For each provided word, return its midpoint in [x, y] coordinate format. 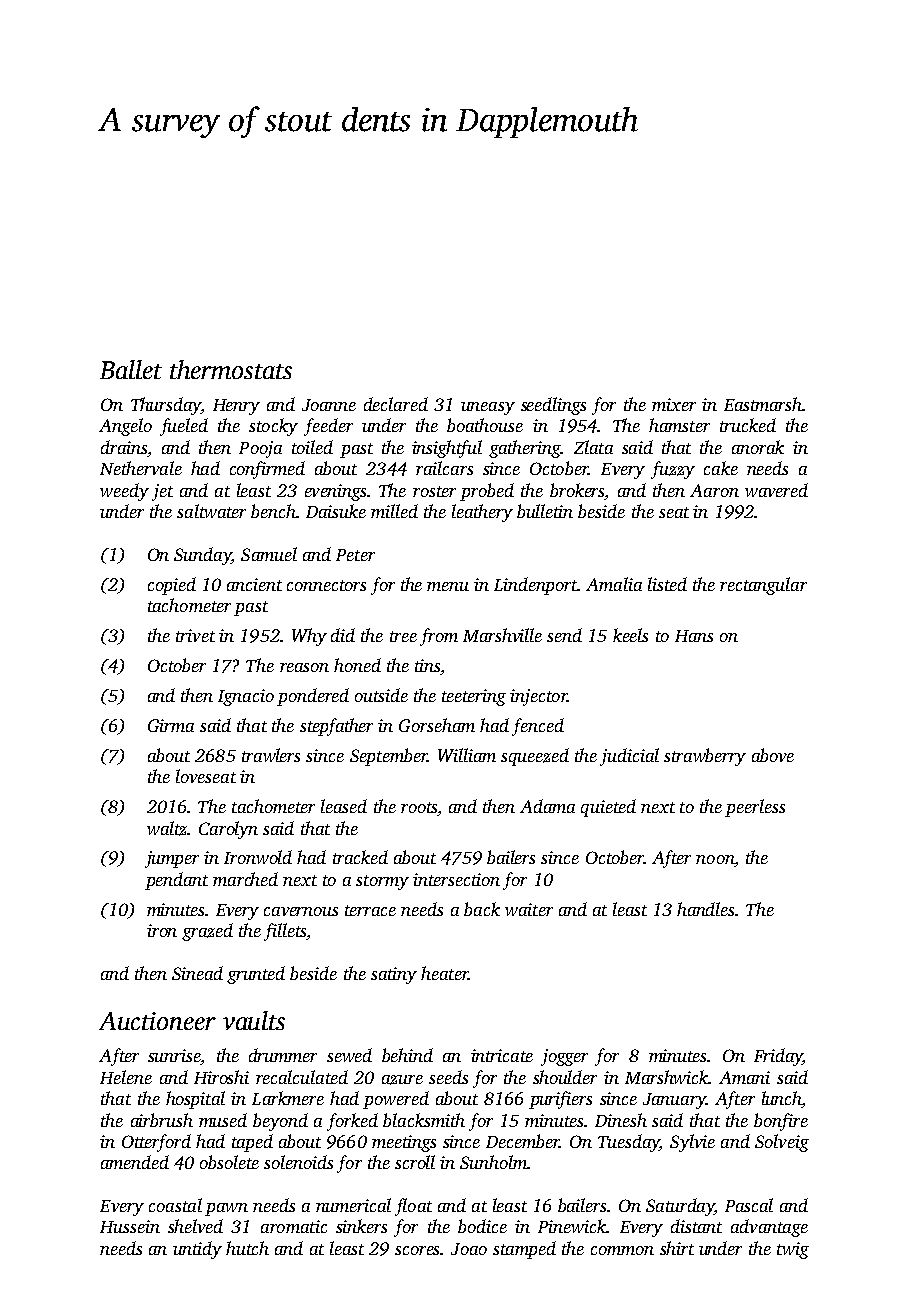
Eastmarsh [763, 404]
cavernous [301, 911]
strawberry [705, 757]
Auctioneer [157, 1021]
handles [705, 909]
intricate [502, 1055]
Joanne [329, 405]
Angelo [125, 427]
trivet [195, 635]
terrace [370, 910]
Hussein [130, 1226]
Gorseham [437, 725]
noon [715, 859]
